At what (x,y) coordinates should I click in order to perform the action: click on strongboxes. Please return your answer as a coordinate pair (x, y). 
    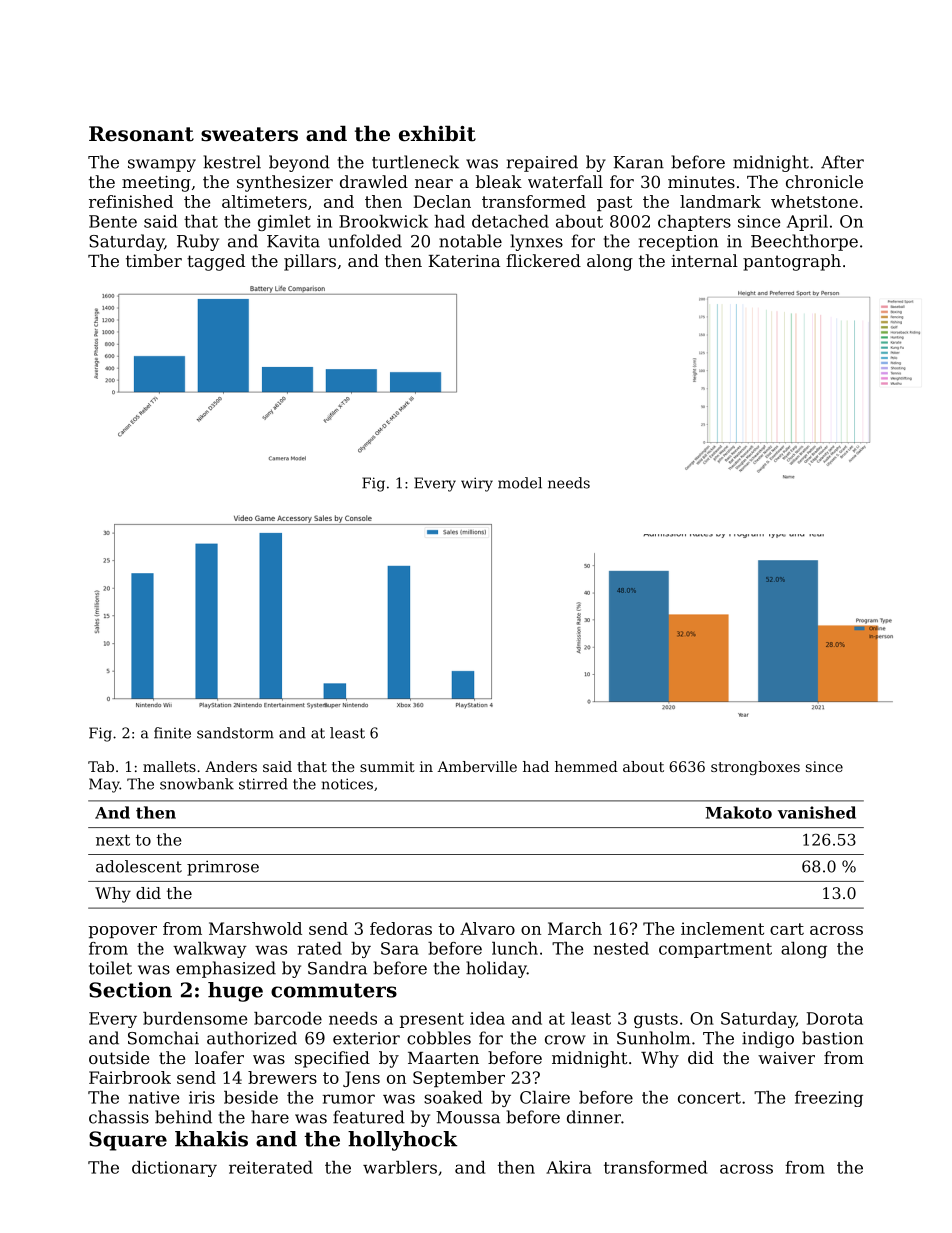
    Looking at the image, I should click on (755, 768).
